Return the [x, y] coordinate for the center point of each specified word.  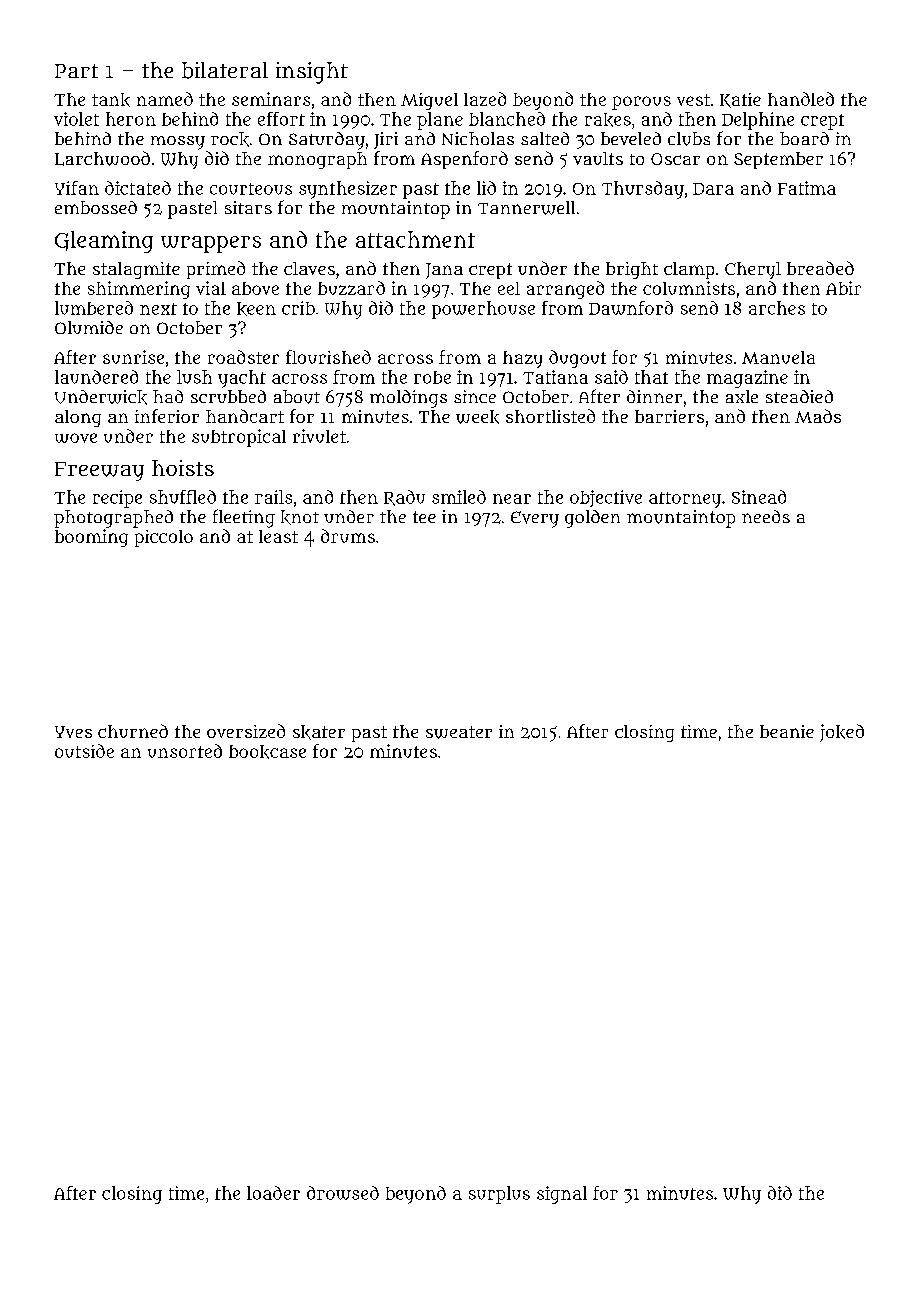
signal [562, 1195]
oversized [246, 731]
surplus [499, 1195]
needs [766, 516]
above [255, 288]
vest [693, 100]
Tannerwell [526, 208]
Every [535, 519]
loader [273, 1193]
